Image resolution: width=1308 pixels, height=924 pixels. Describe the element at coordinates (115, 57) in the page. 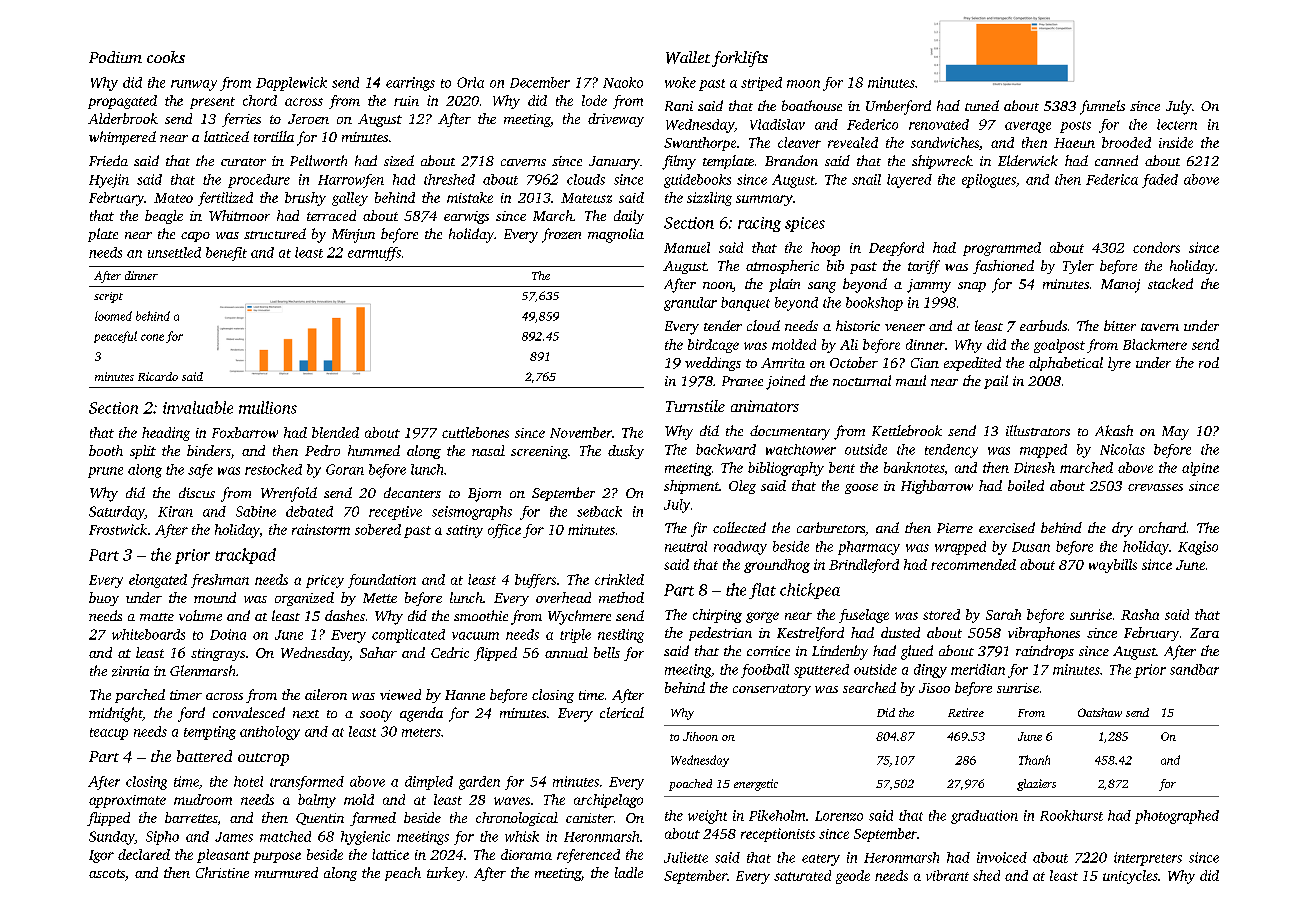

I see `Podium` at that location.
